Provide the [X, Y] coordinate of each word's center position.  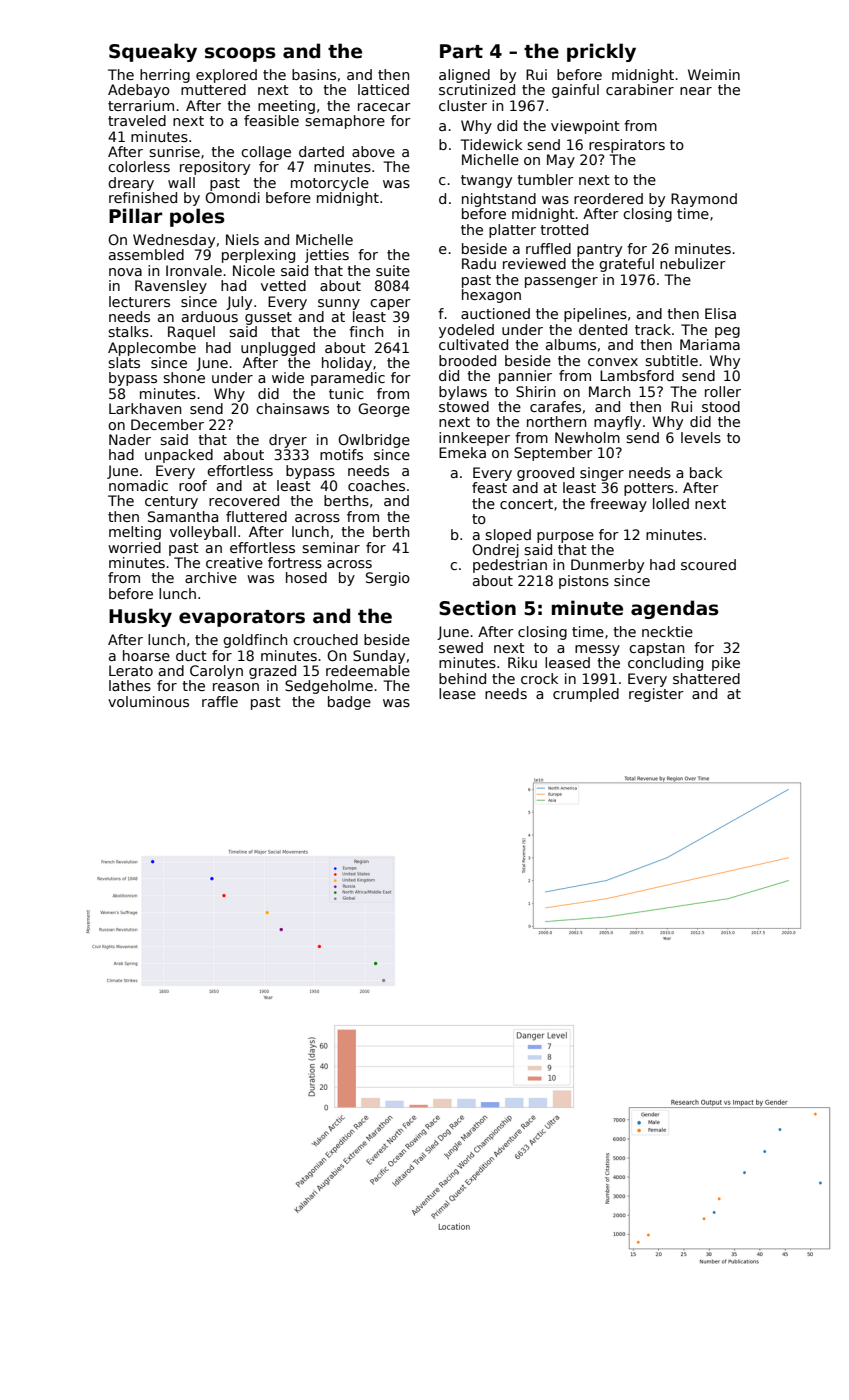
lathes [130, 685]
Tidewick [491, 144]
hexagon [491, 296]
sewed [461, 647]
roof [193, 485]
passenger [561, 282]
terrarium [141, 105]
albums [571, 344]
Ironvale [194, 270]
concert [526, 504]
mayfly [617, 423]
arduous [210, 316]
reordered [608, 198]
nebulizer [693, 263]
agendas [675, 609]
